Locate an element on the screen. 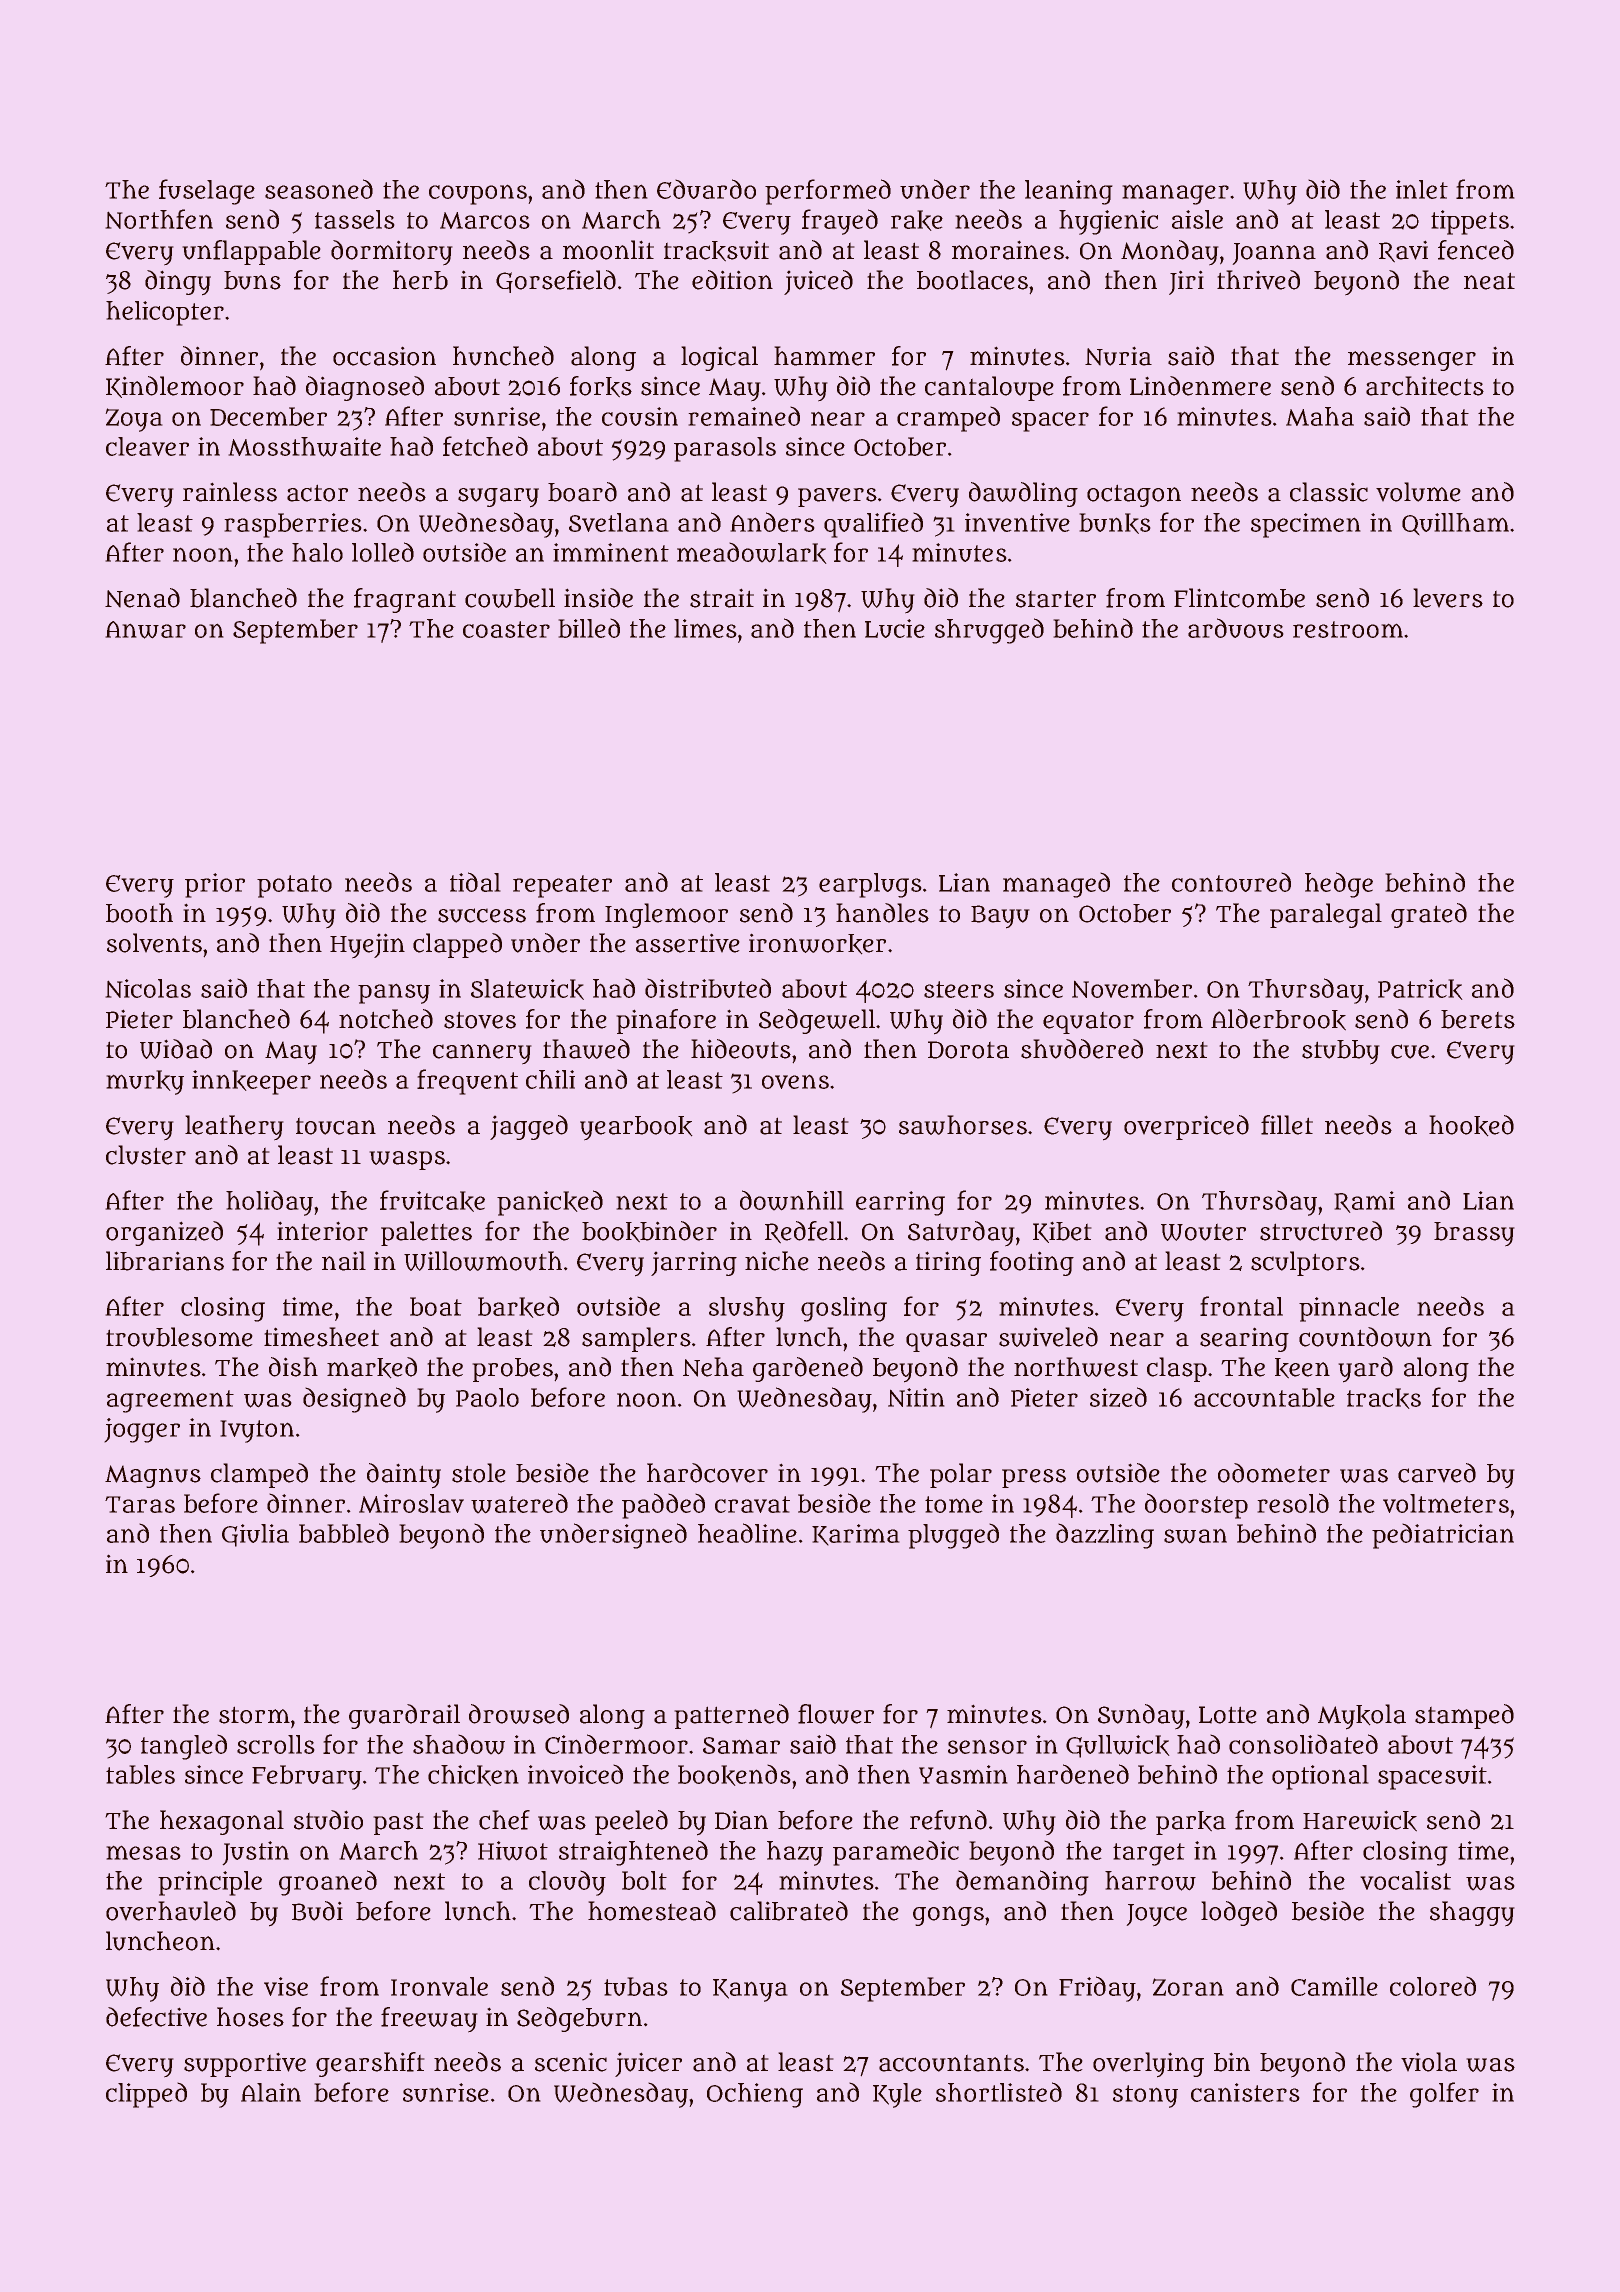 This screenshot has height=2292, width=1620. seasoned is located at coordinates (319, 189).
